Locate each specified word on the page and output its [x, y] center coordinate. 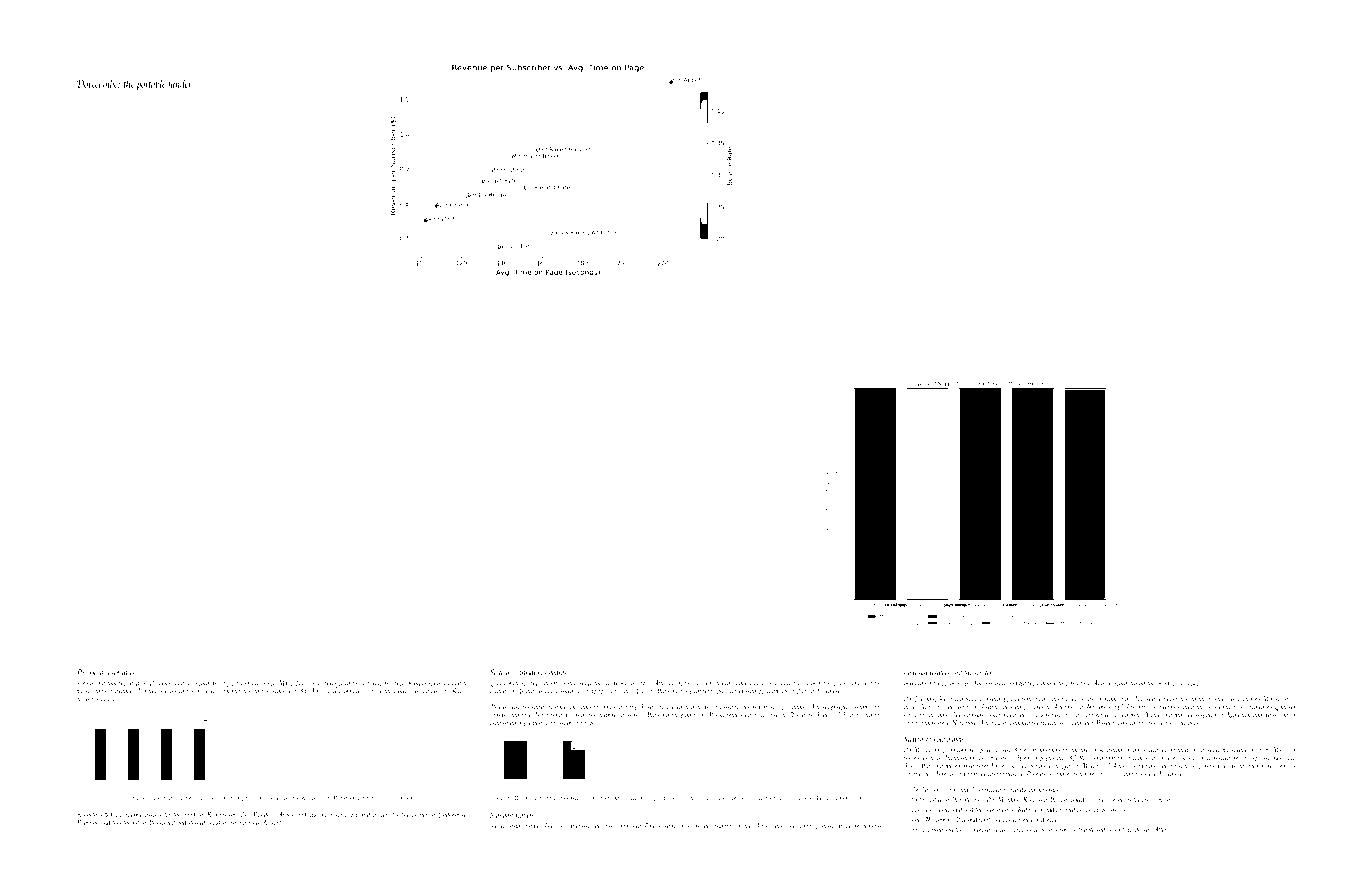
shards [498, 714]
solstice [314, 683]
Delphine [87, 823]
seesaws [1272, 759]
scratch [983, 672]
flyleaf [998, 723]
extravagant [1260, 767]
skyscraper [1218, 707]
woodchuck [562, 706]
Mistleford [343, 798]
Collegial [916, 672]
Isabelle [944, 773]
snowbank [733, 798]
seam [565, 724]
